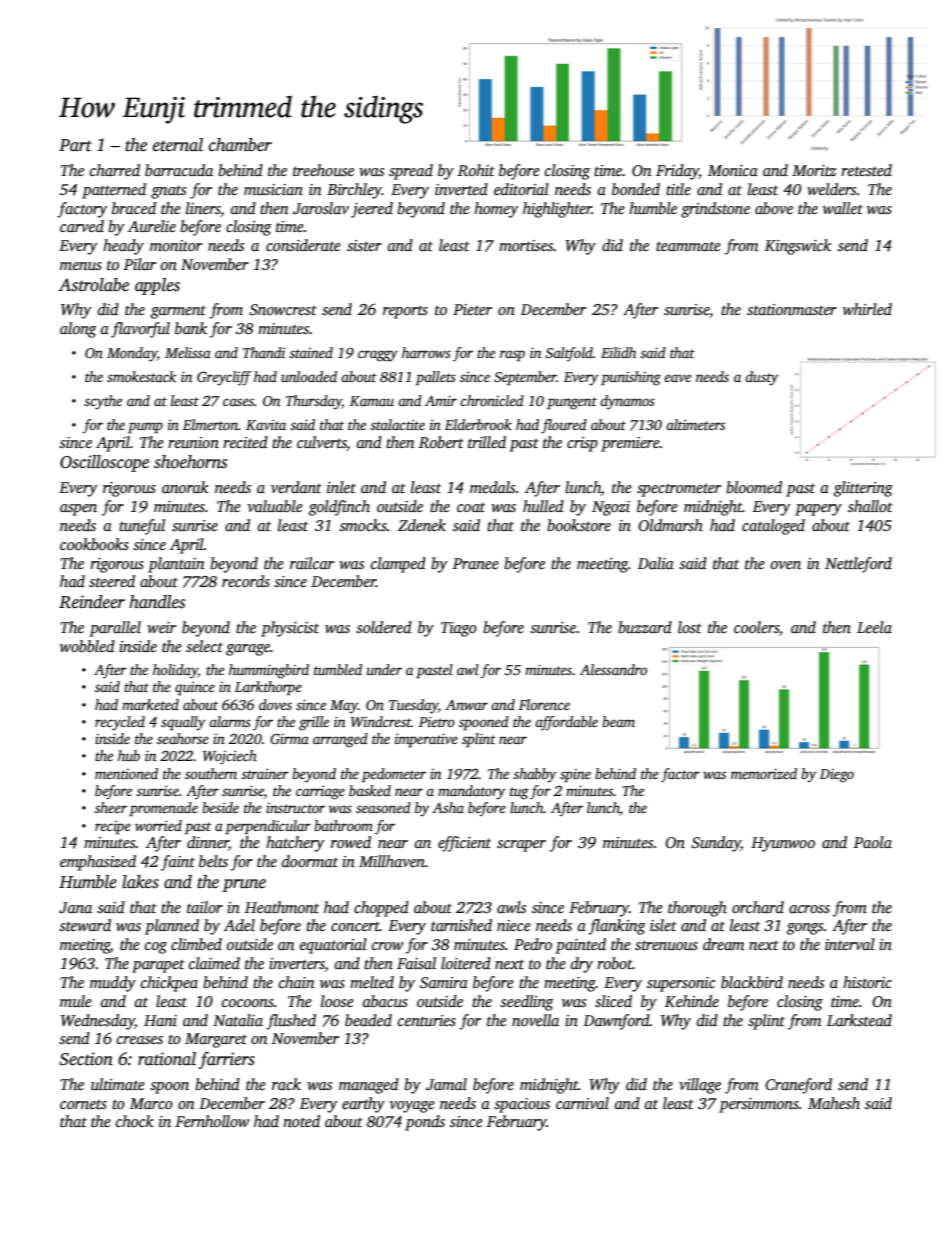 The width and height of the screenshot is (952, 1233). I want to click on shallot, so click(870, 506).
